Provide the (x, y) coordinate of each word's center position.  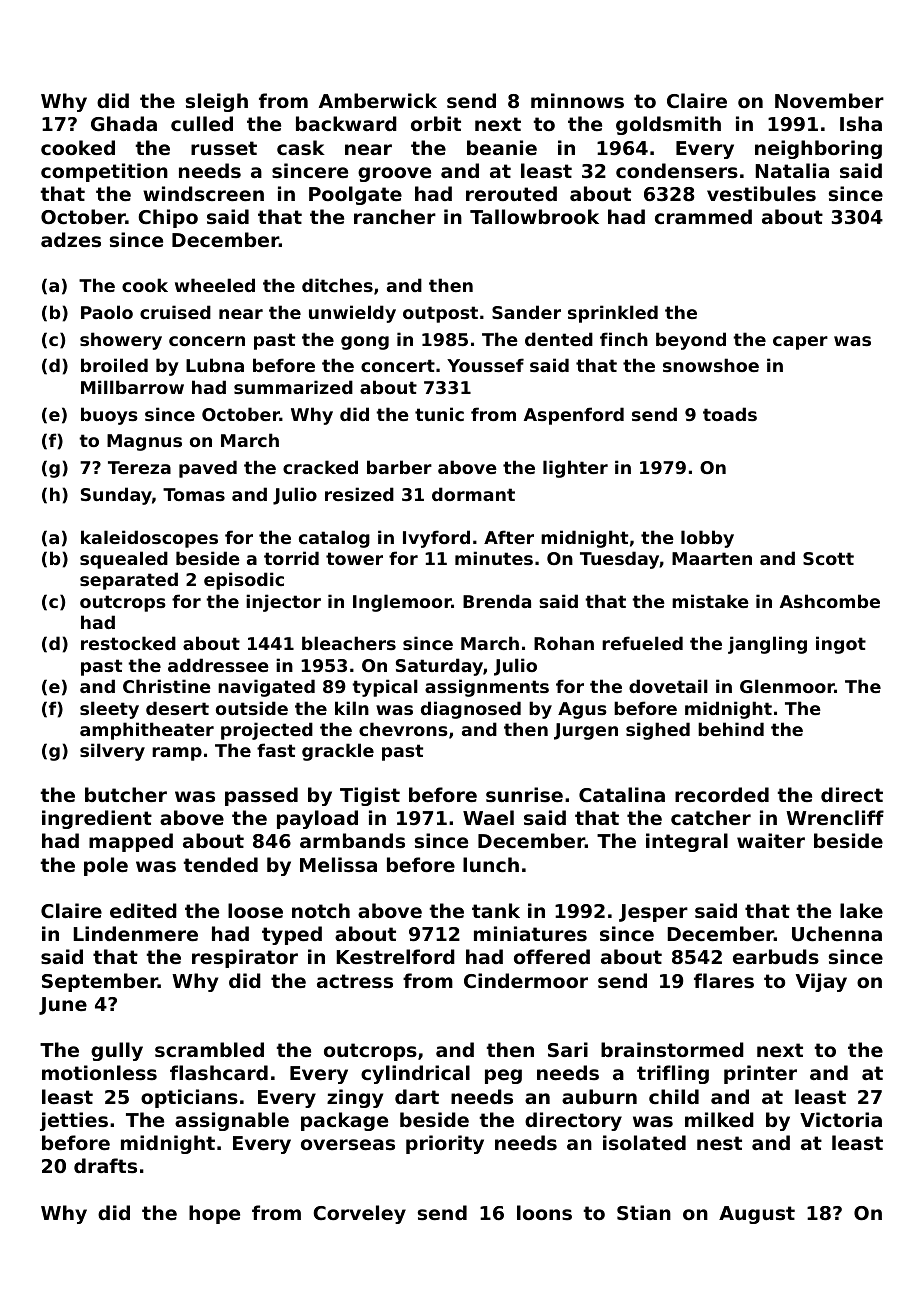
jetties (74, 1121)
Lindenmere (135, 933)
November (829, 100)
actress (355, 981)
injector (283, 603)
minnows (577, 100)
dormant (473, 494)
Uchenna (837, 933)
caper (800, 343)
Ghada (124, 124)
